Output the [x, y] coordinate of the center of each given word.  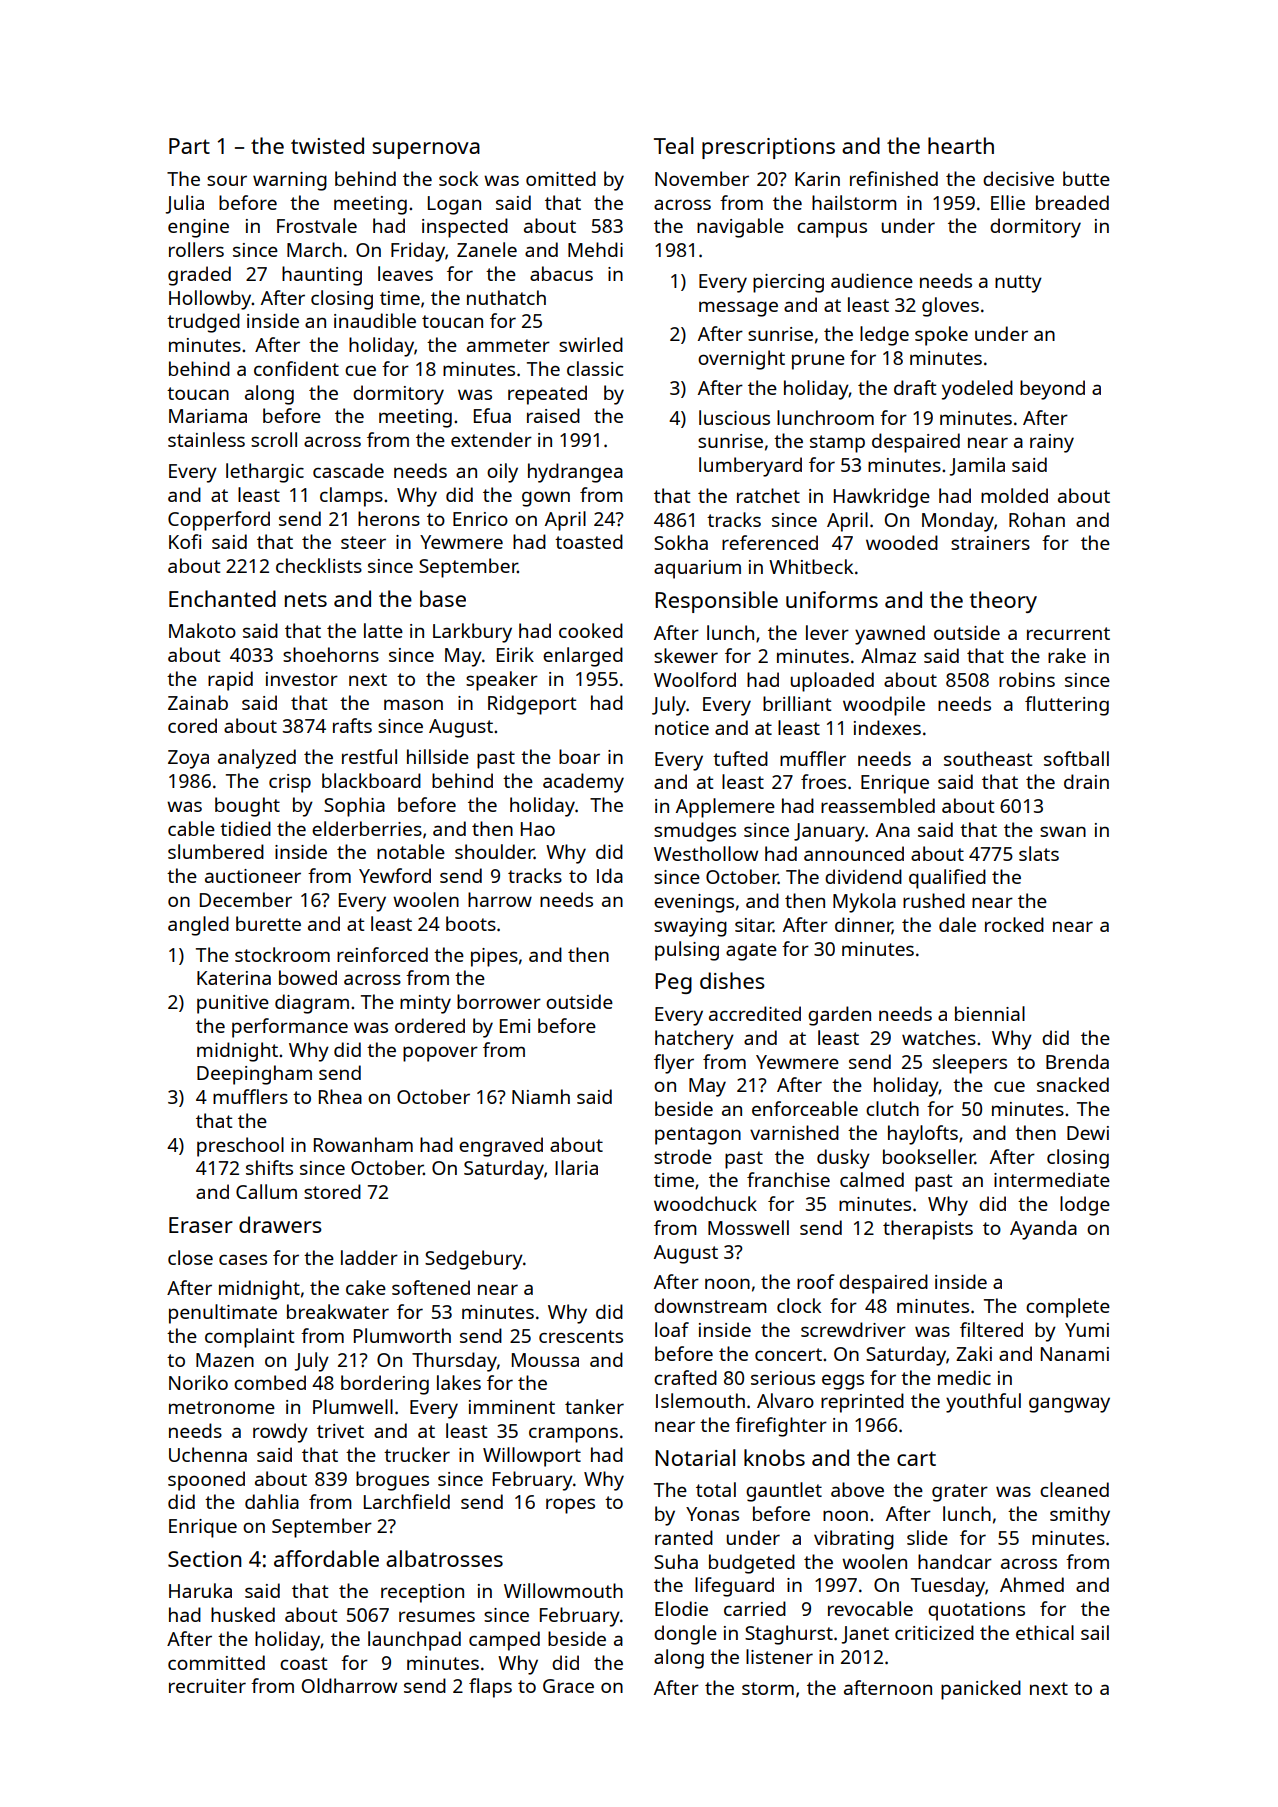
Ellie [1008, 202]
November [702, 178]
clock [799, 1305]
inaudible [375, 320]
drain [1086, 781]
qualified [947, 879]
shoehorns [331, 654]
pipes [494, 957]
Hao [538, 829]
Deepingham [254, 1075]
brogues [392, 1481]
